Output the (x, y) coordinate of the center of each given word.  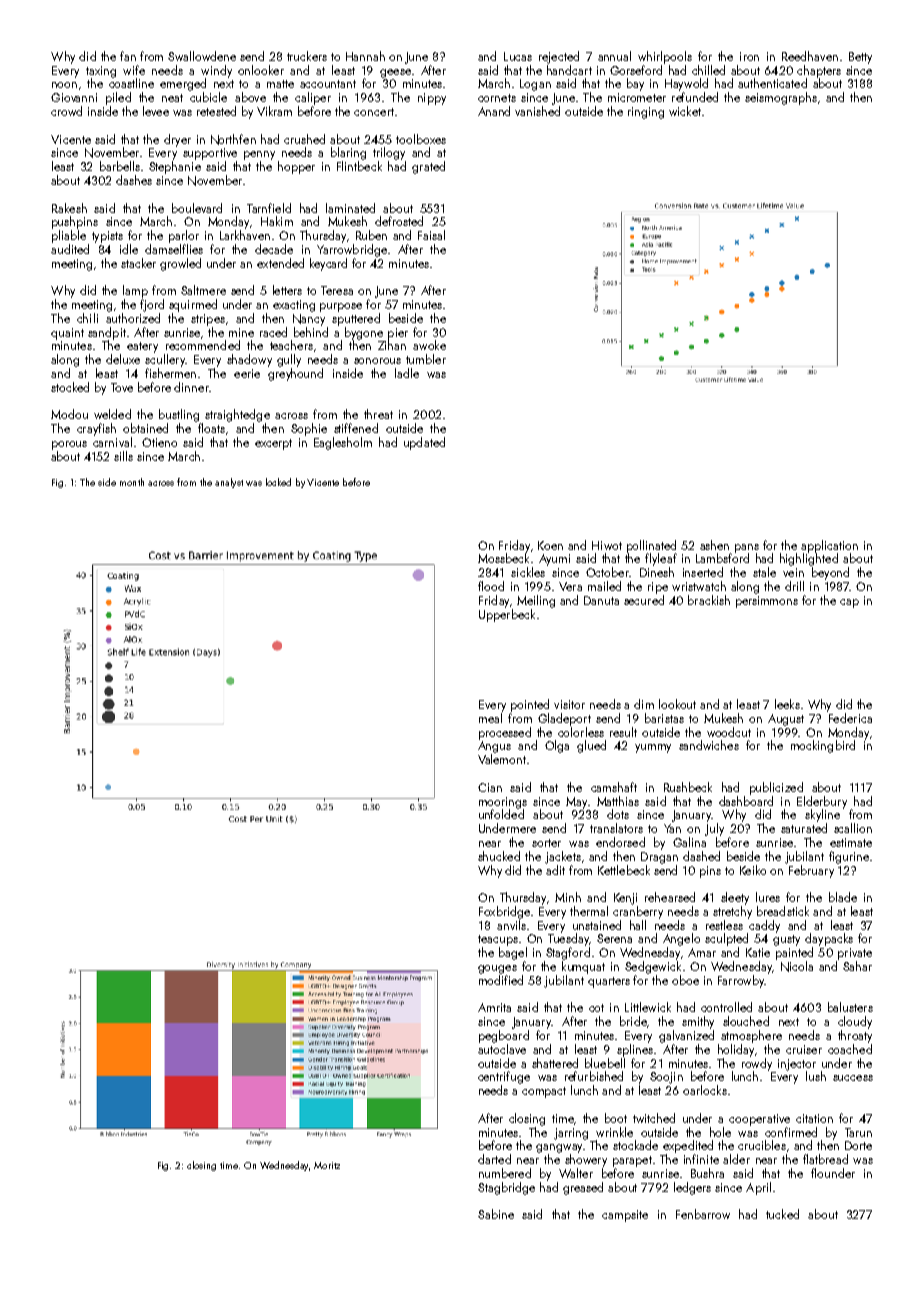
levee (156, 111)
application (829, 546)
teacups (498, 940)
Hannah (365, 56)
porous (69, 445)
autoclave (502, 1049)
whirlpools (665, 57)
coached (850, 1049)
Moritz (327, 1165)
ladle (407, 373)
